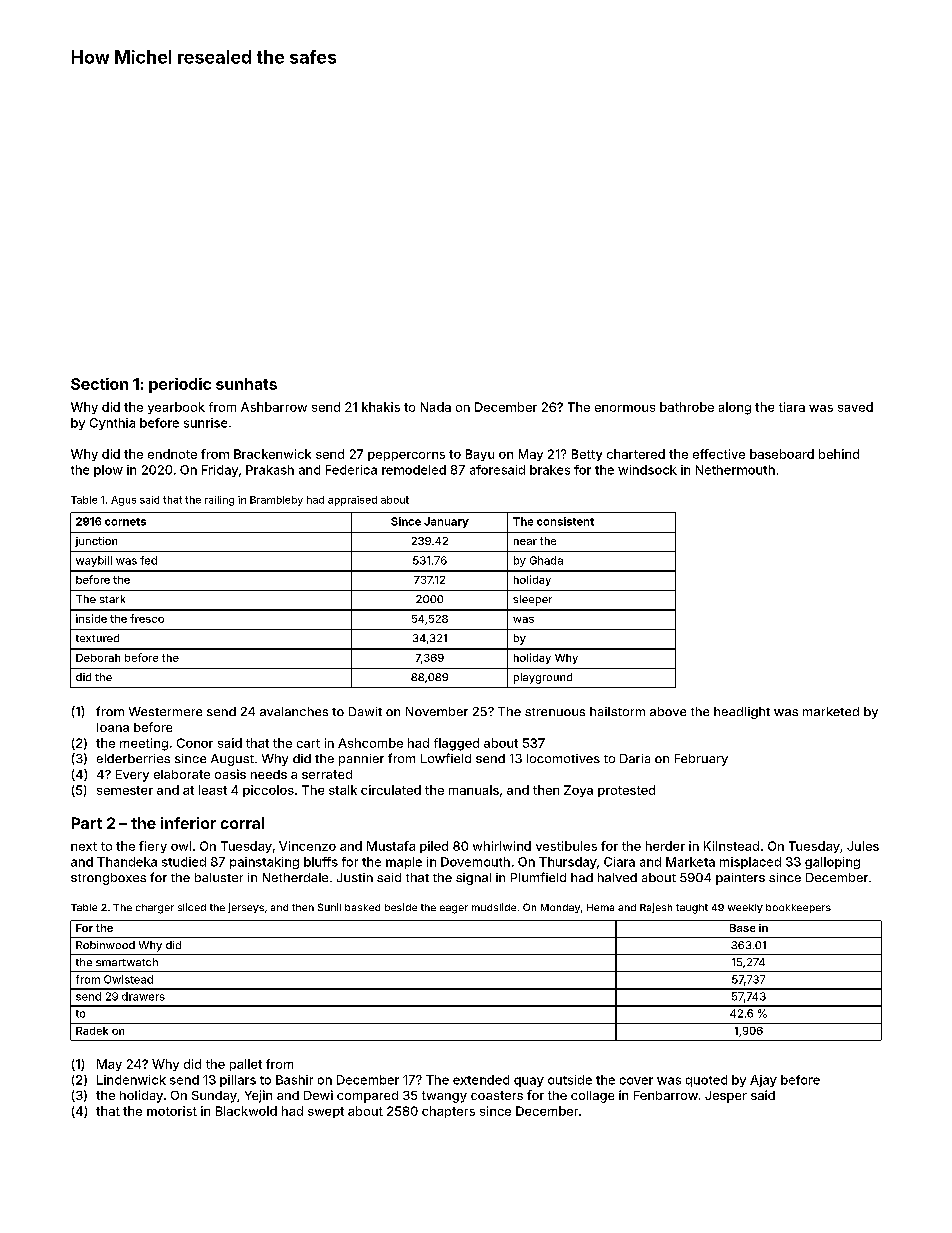 This screenshot has height=1233, width=952. Describe the element at coordinates (99, 384) in the screenshot. I see `Section` at that location.
